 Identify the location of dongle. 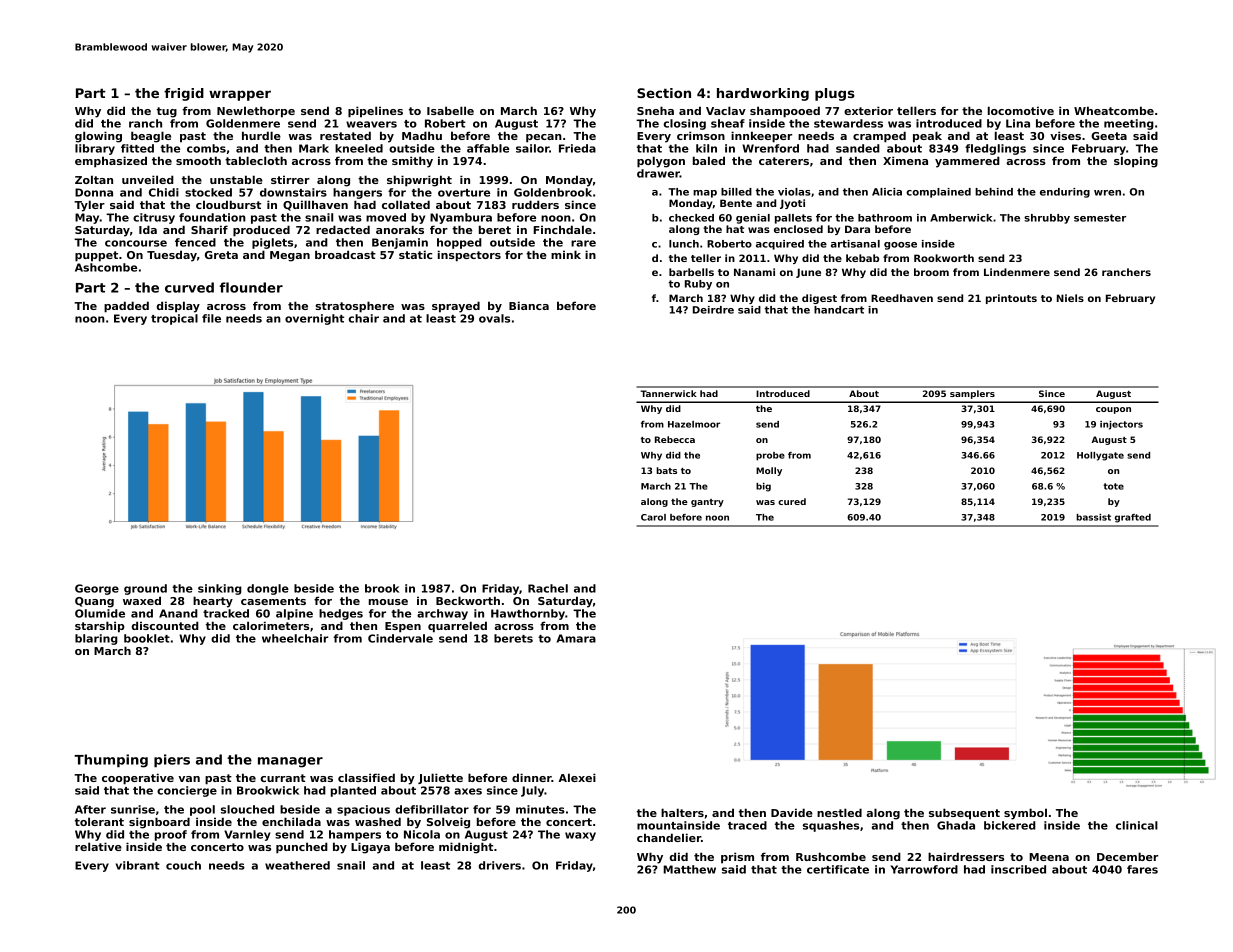
(268, 589).
